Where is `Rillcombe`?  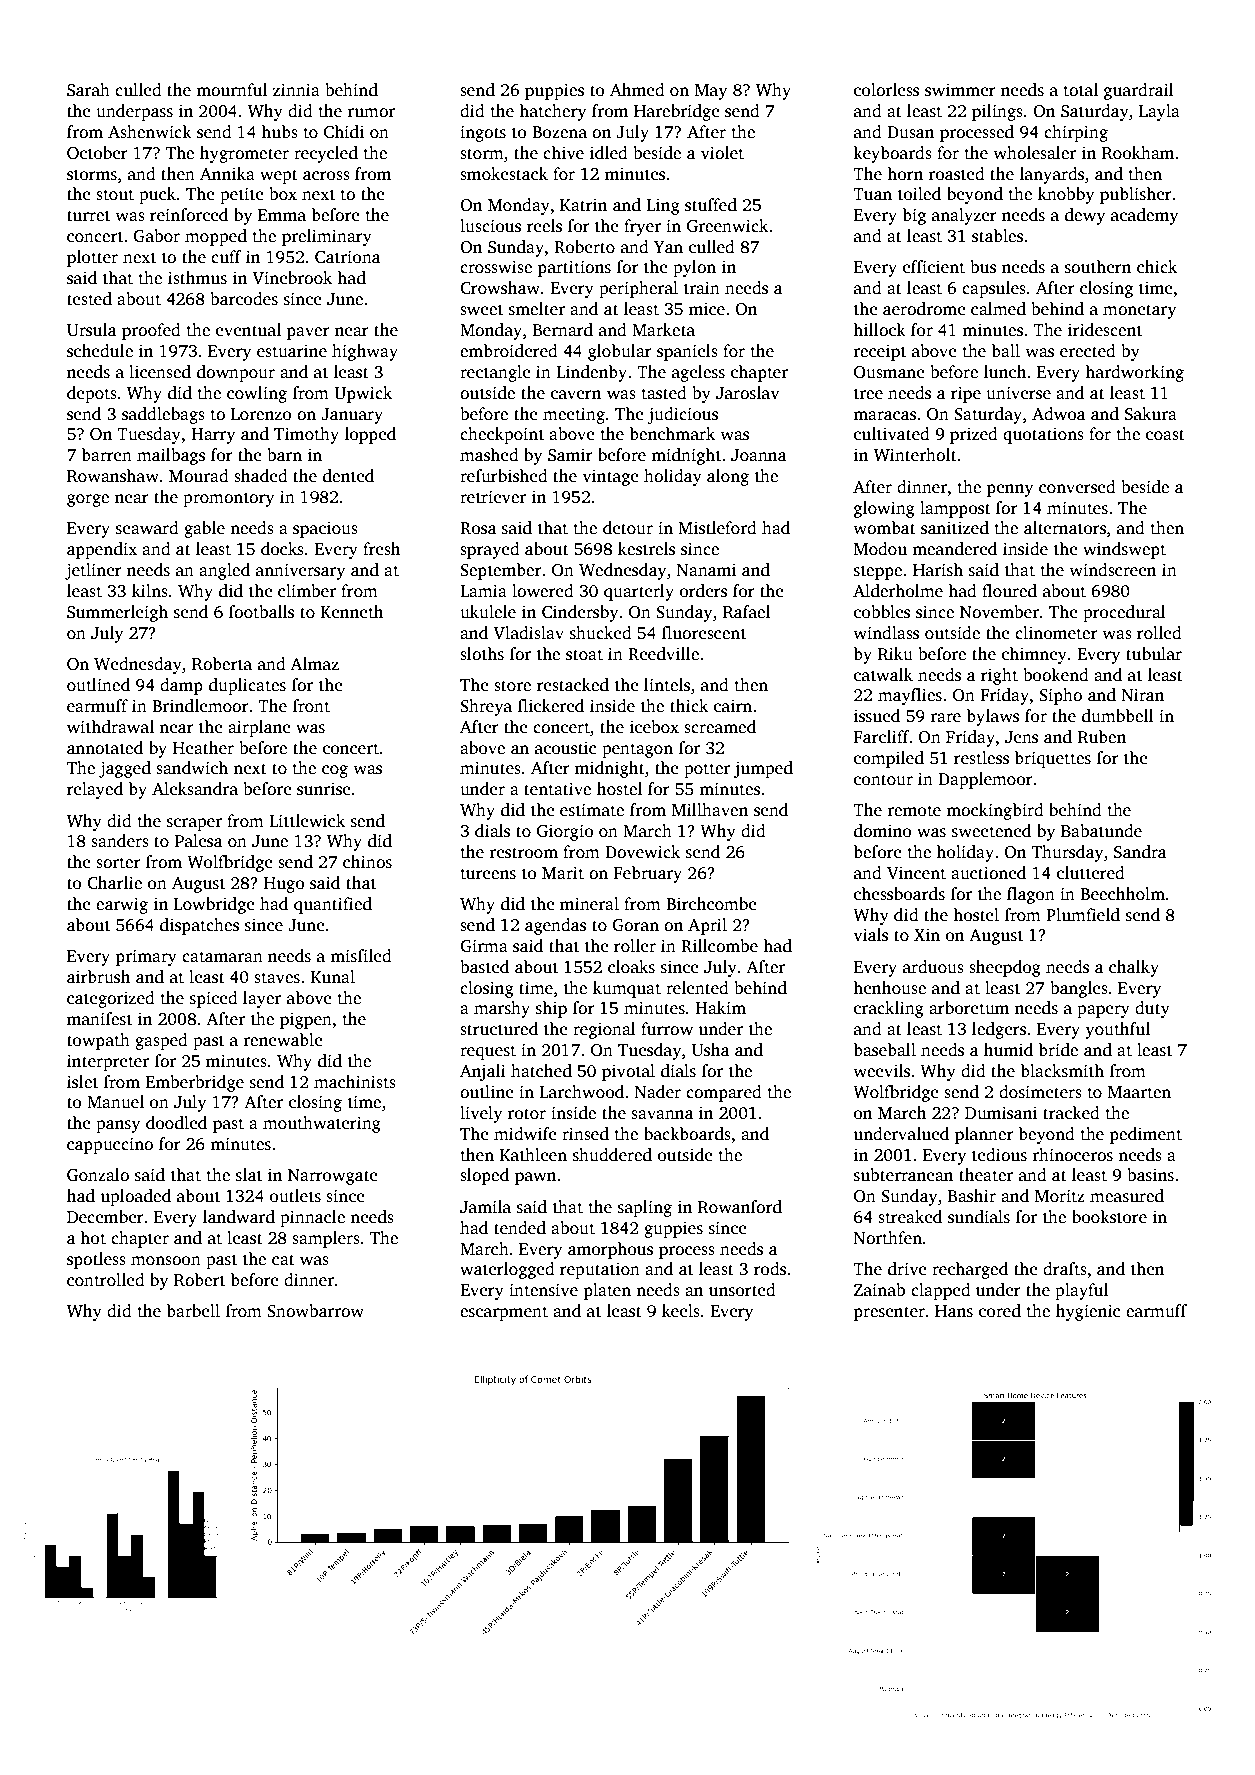
Rillcombe is located at coordinates (719, 946).
